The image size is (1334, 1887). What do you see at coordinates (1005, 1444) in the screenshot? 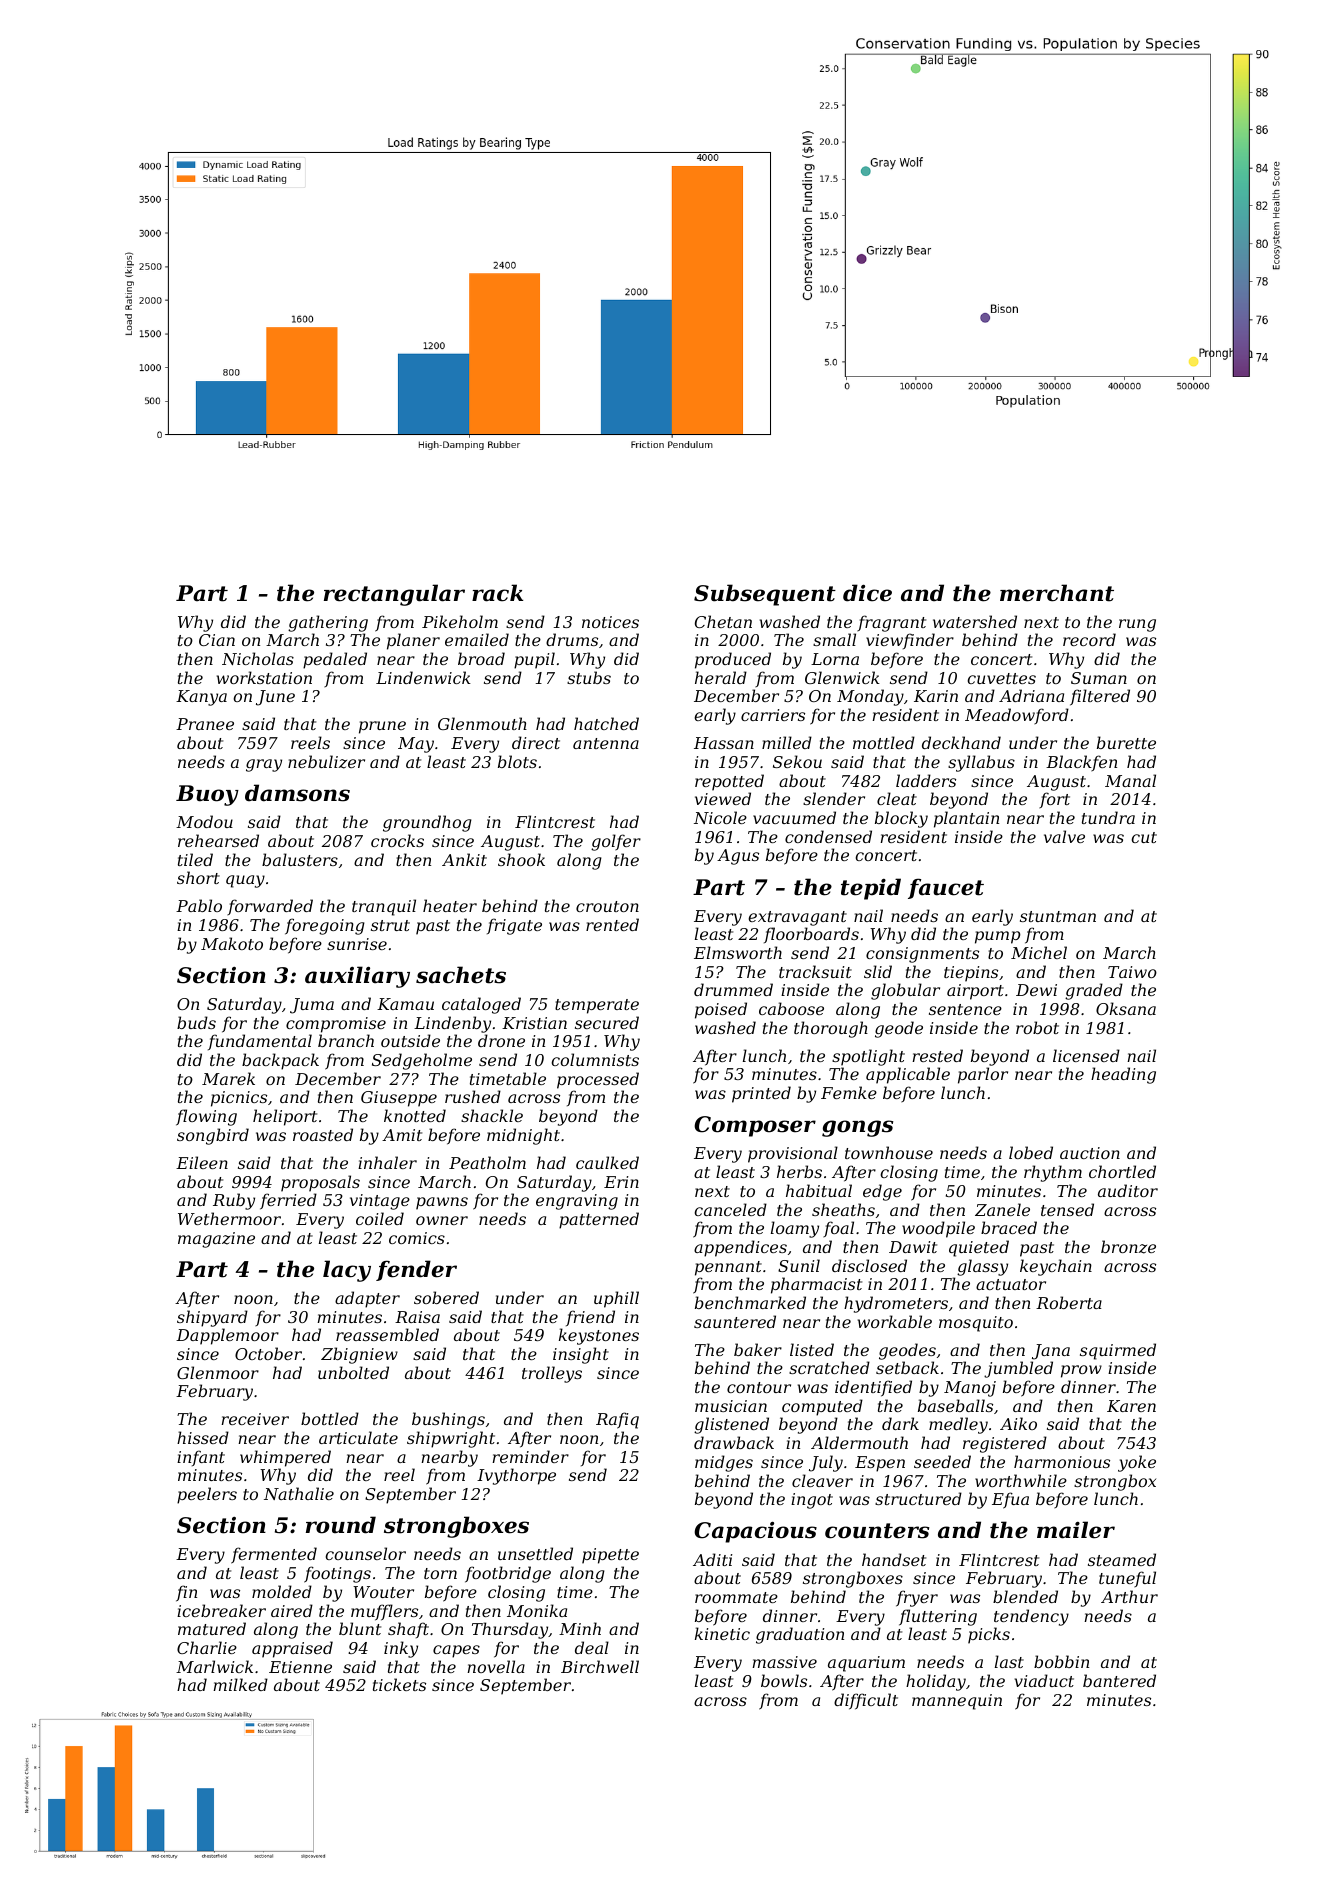
I see `registered` at bounding box center [1005, 1444].
